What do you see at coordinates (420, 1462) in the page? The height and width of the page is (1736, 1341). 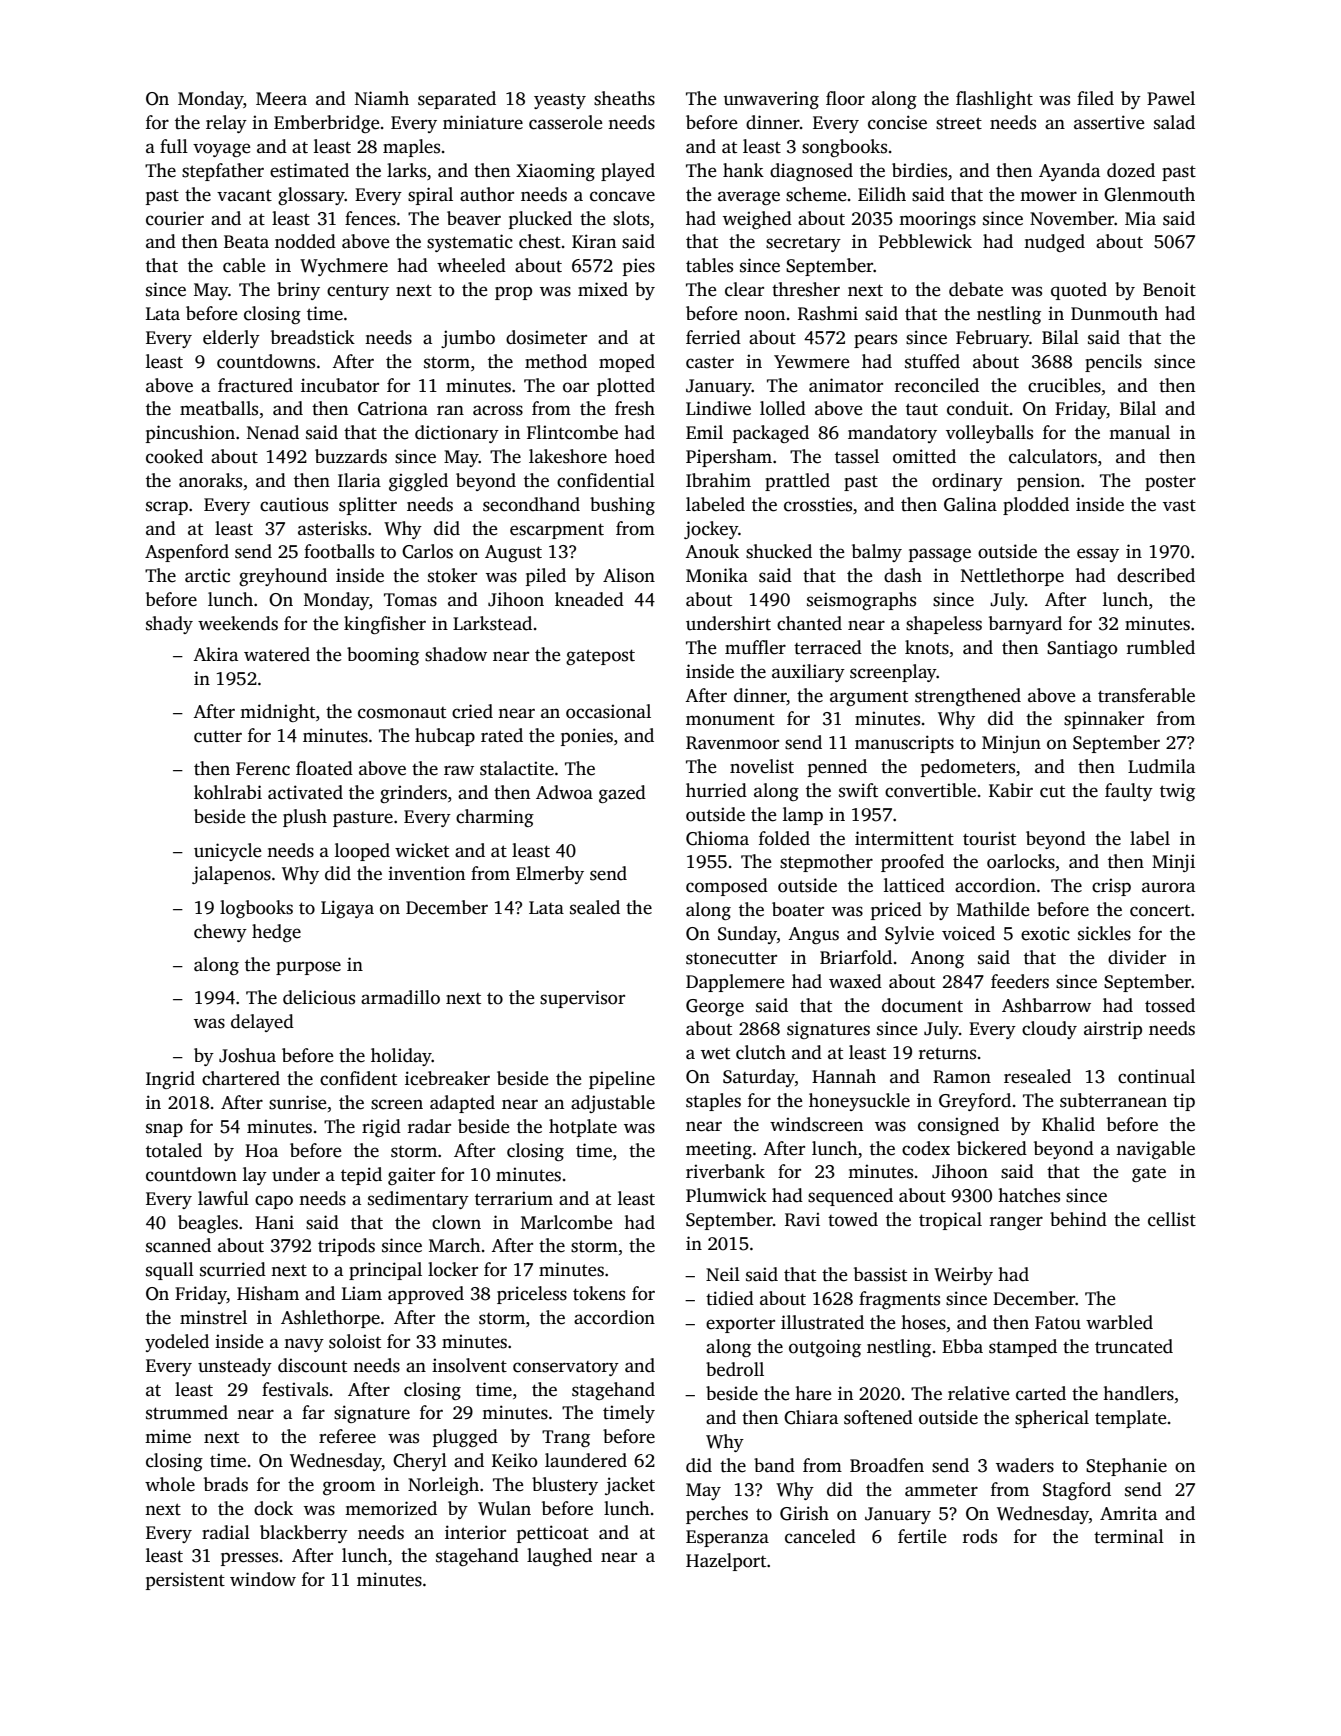 I see `Cheryl` at bounding box center [420, 1462].
